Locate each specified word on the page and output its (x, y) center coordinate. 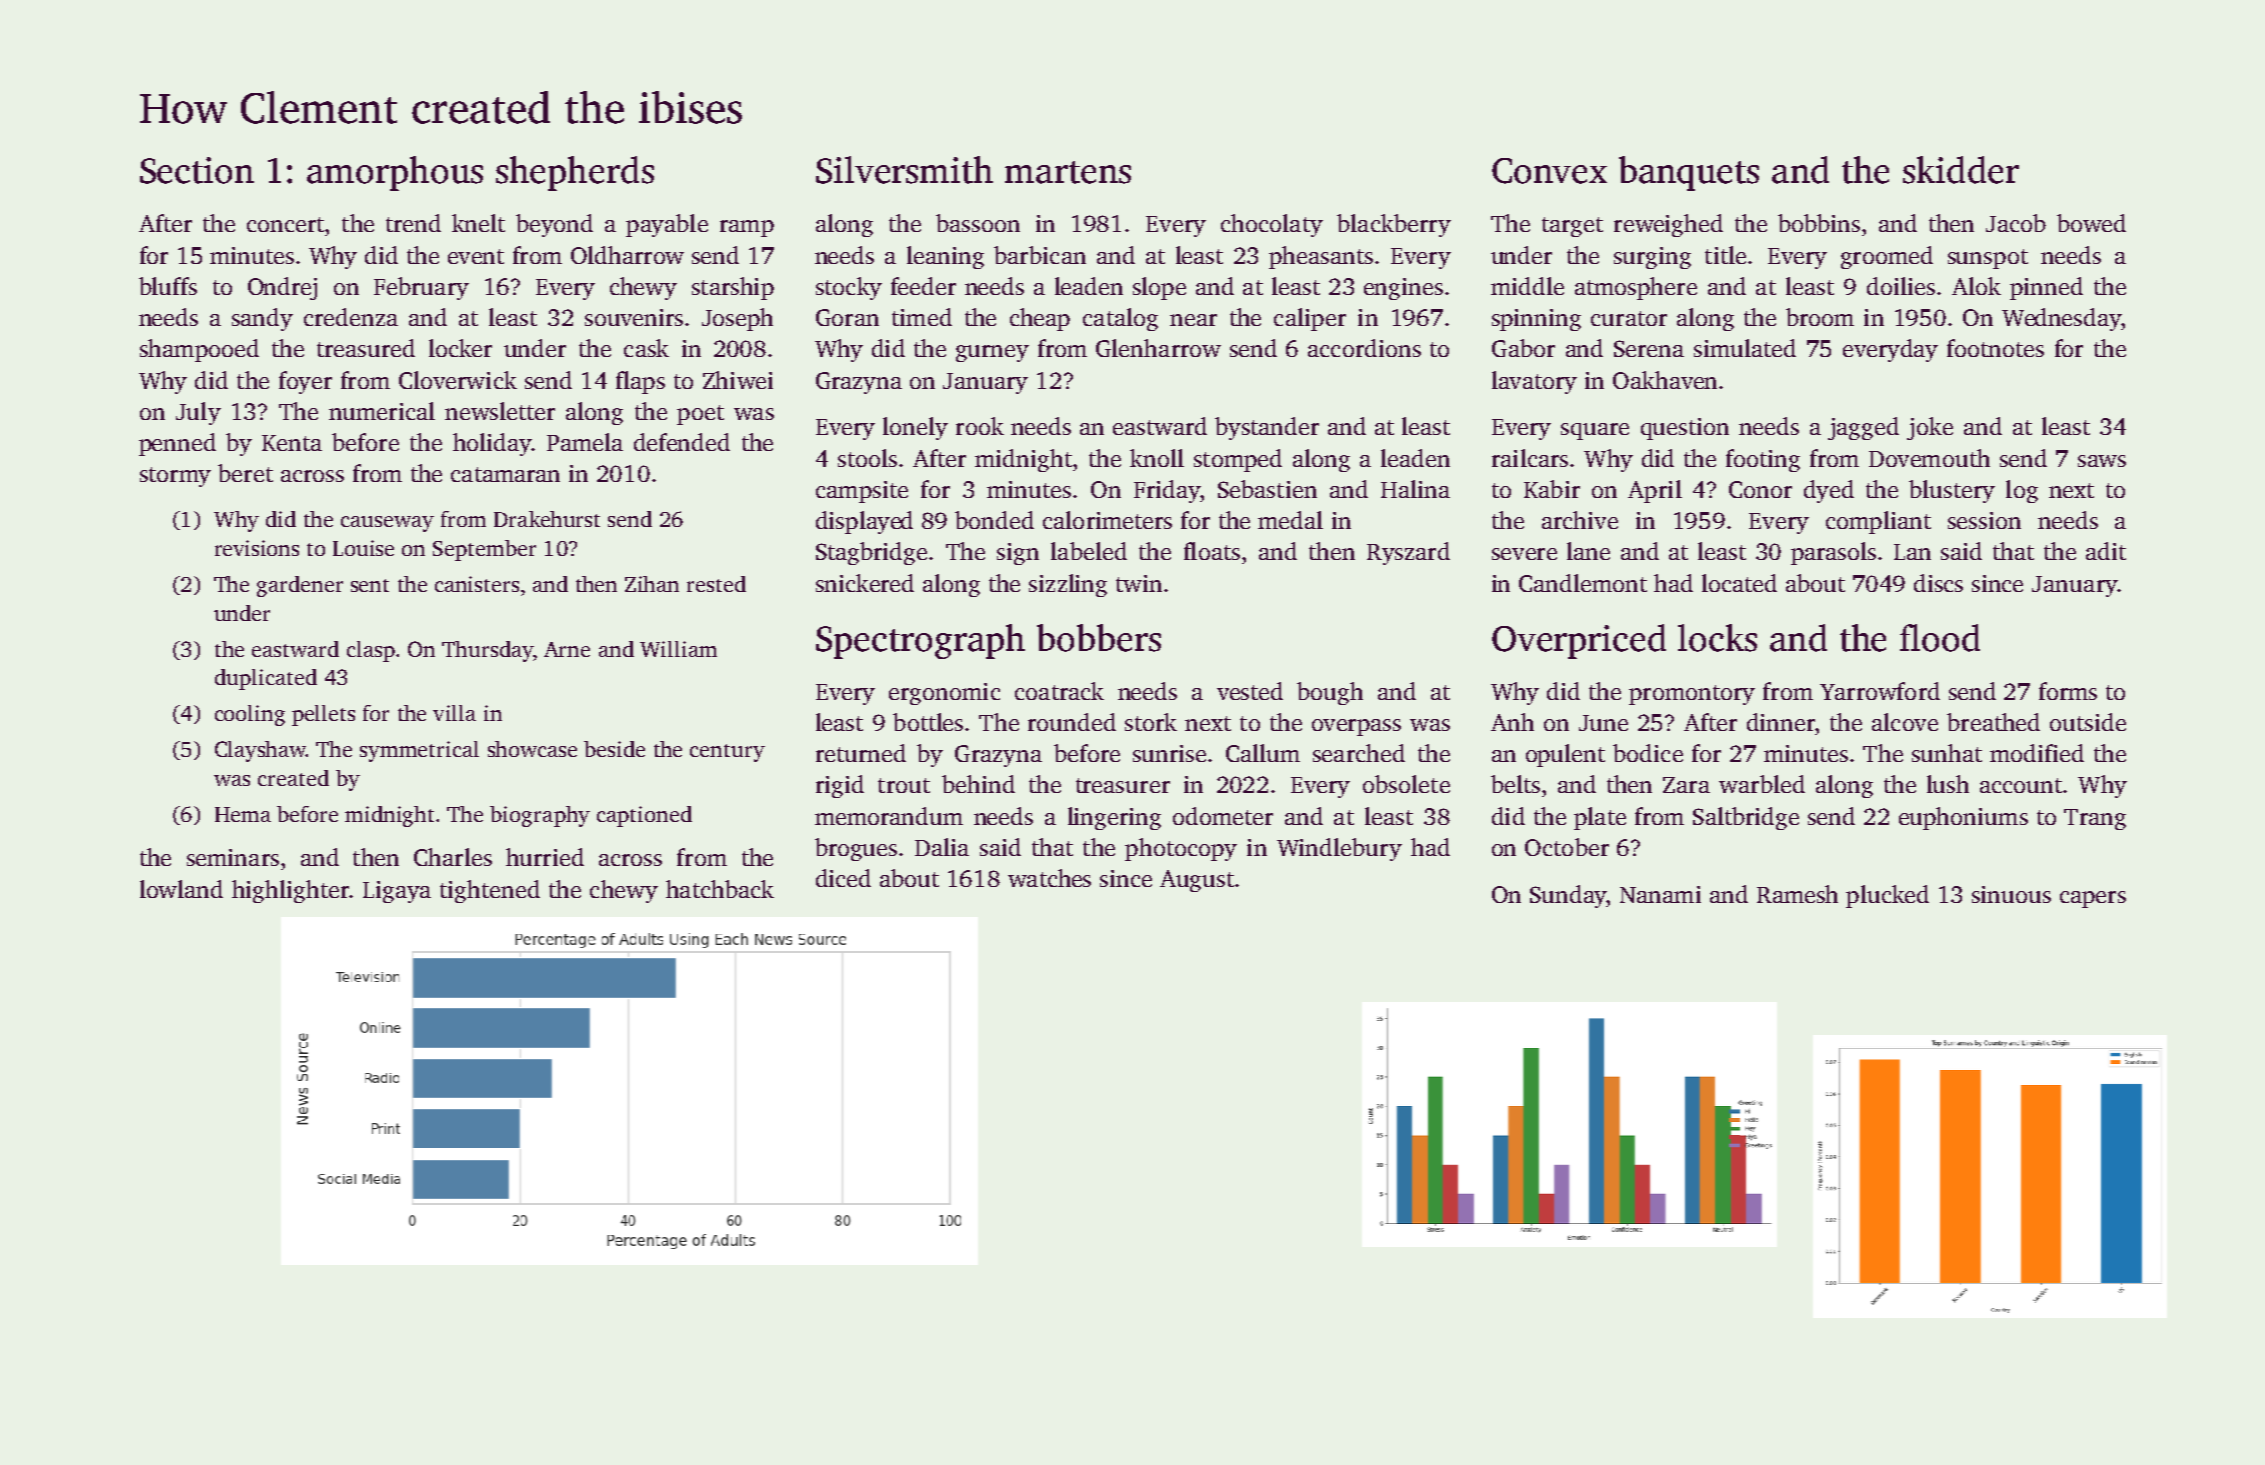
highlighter (290, 891)
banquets (1689, 173)
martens (1068, 172)
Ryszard (1408, 553)
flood (1940, 638)
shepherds (575, 173)
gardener (300, 586)
